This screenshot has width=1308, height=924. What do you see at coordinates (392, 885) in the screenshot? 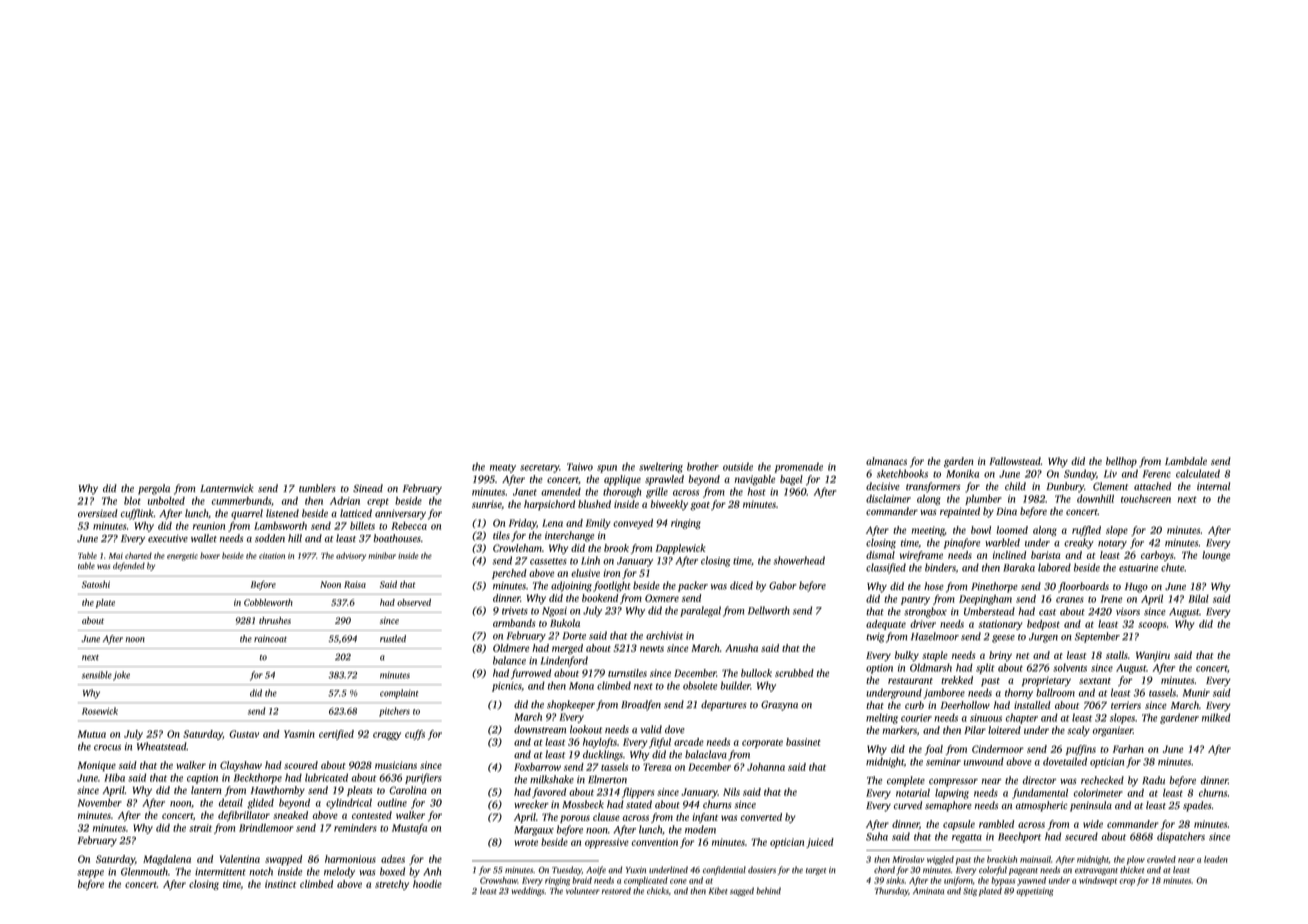
I see `stretchy` at bounding box center [392, 885].
